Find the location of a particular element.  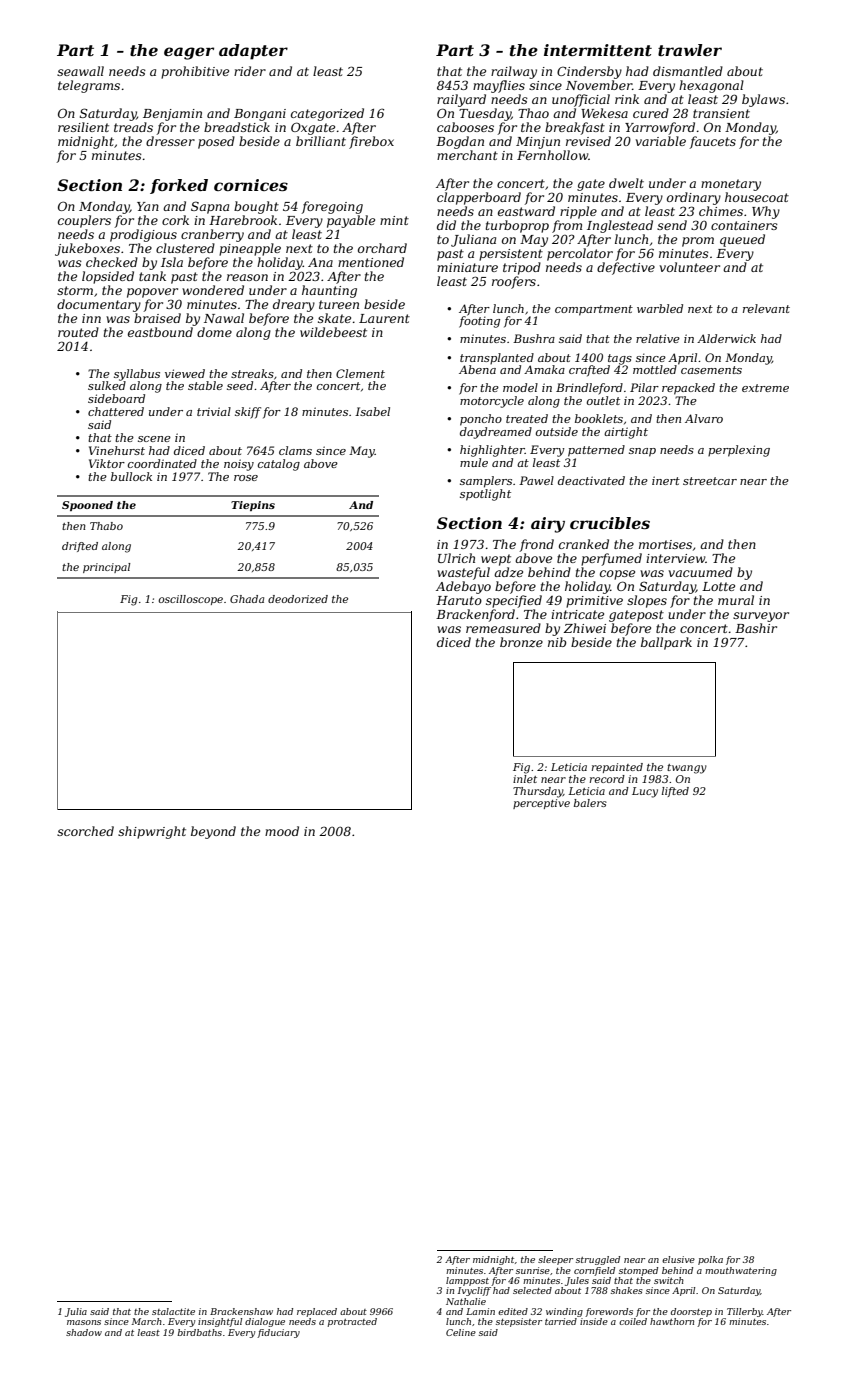

scorched is located at coordinates (85, 831).
